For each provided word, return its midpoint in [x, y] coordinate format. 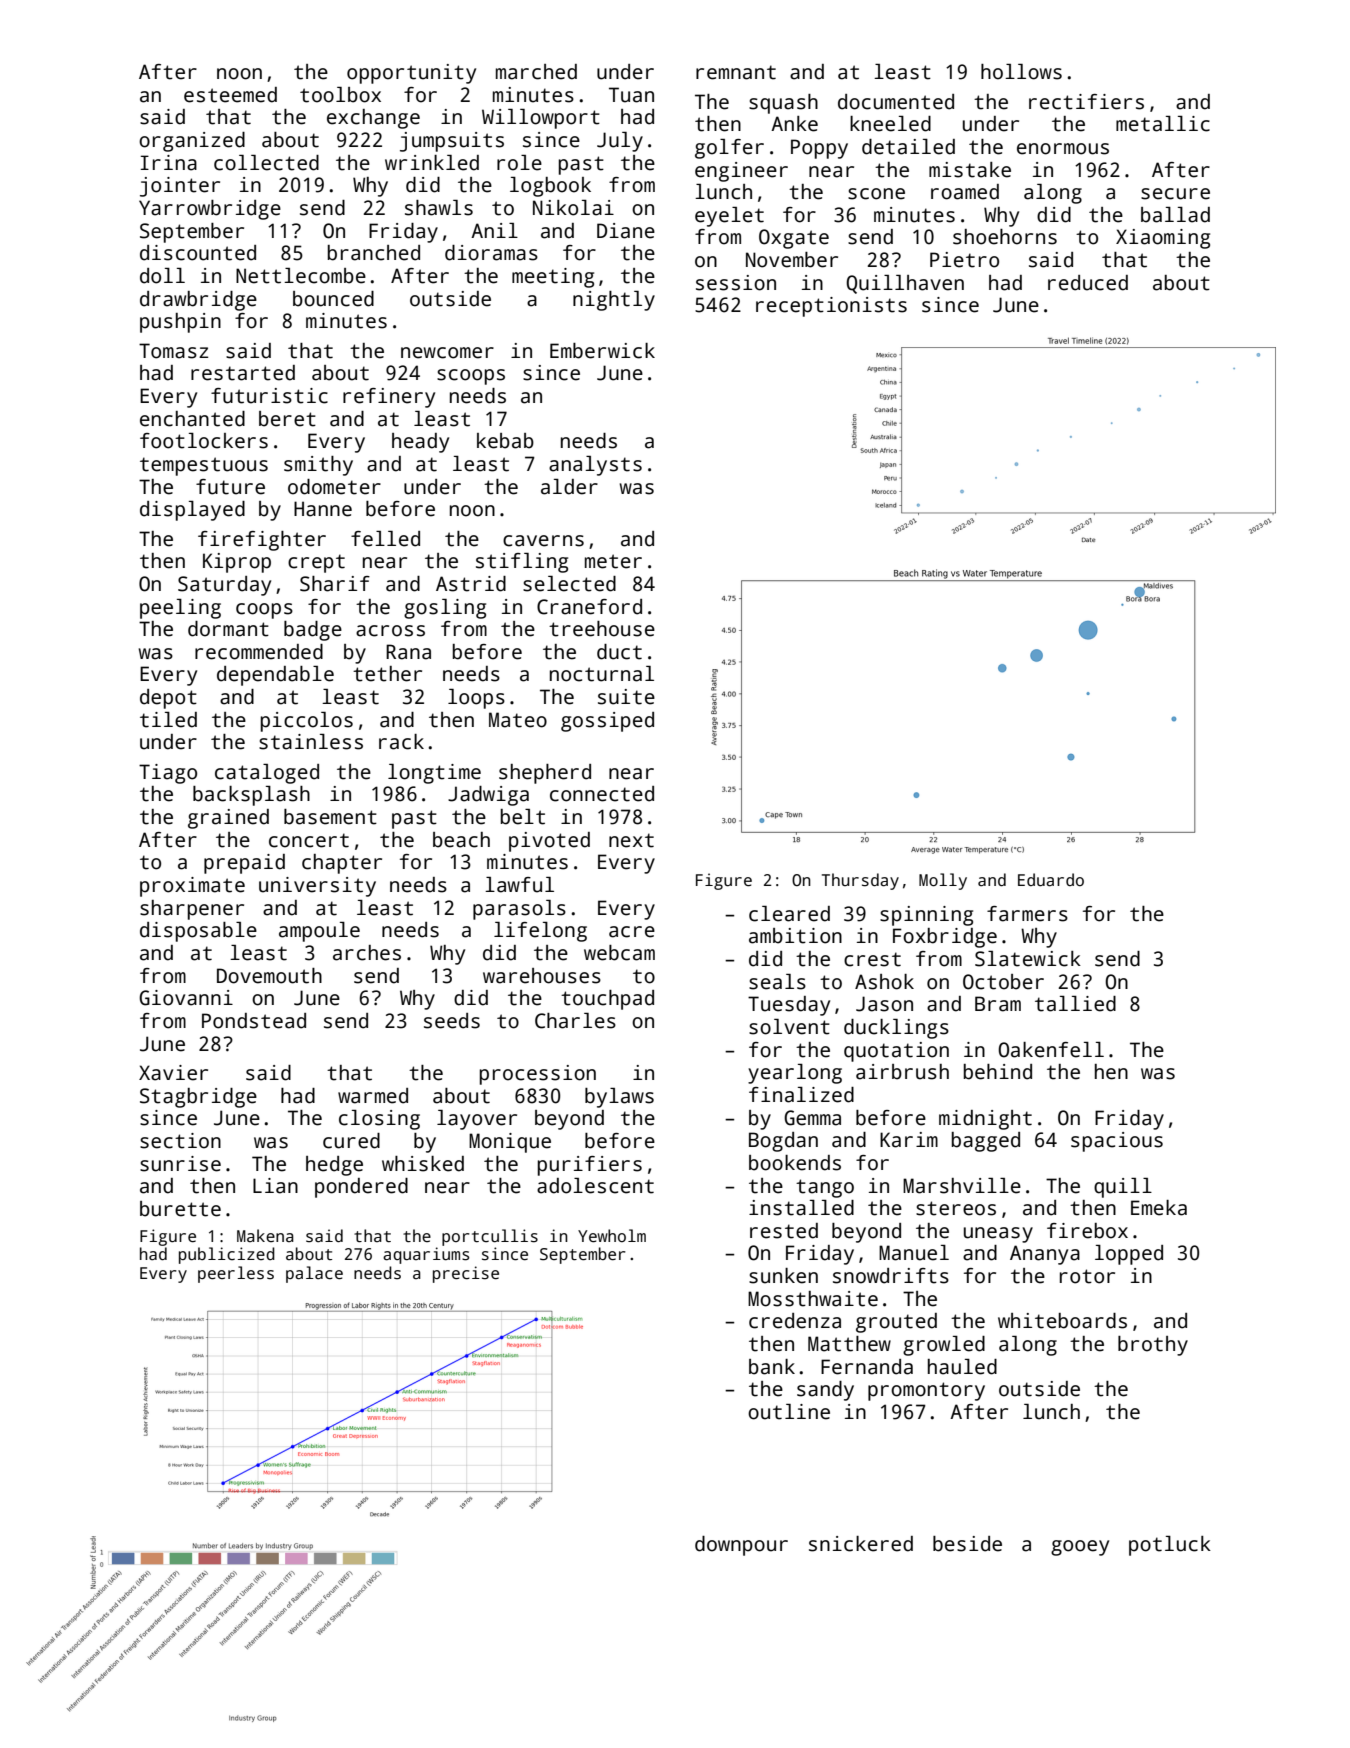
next [631, 840]
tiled [168, 720]
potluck [1170, 1546]
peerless [236, 1274]
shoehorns [1005, 237]
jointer [180, 187]
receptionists [831, 307]
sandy [825, 1391]
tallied [1075, 1004]
